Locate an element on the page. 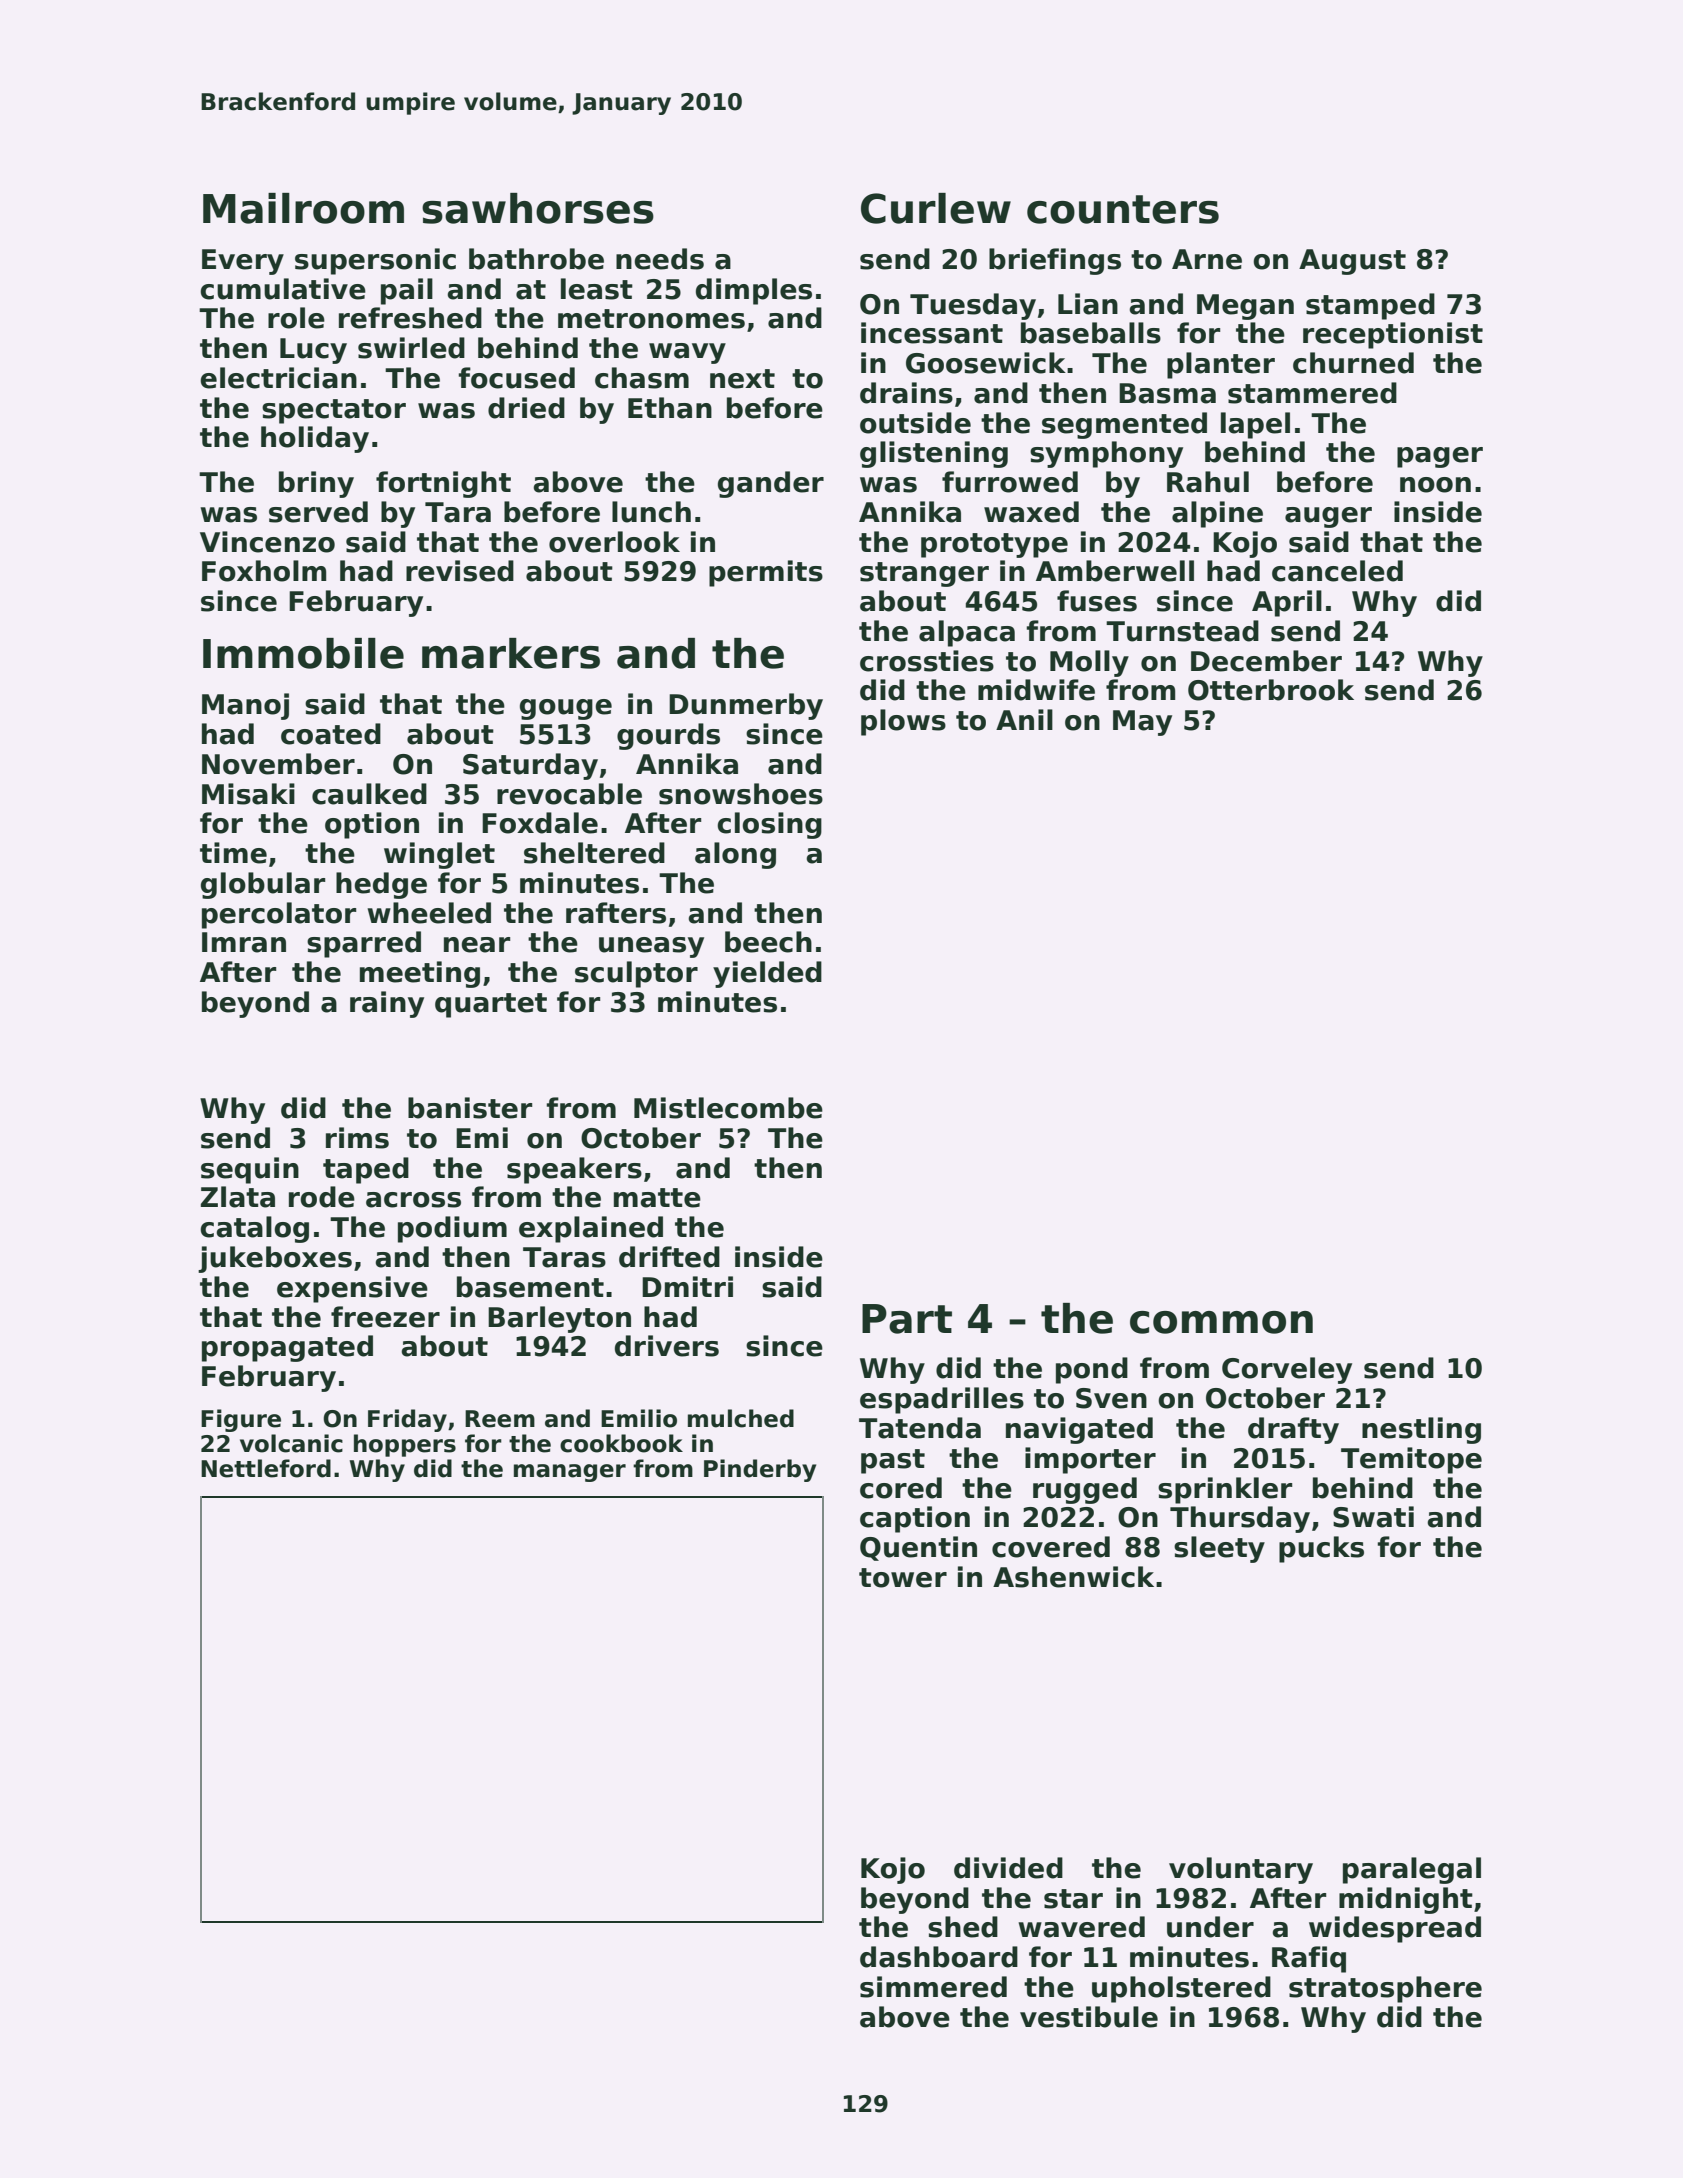  dried is located at coordinates (526, 408).
